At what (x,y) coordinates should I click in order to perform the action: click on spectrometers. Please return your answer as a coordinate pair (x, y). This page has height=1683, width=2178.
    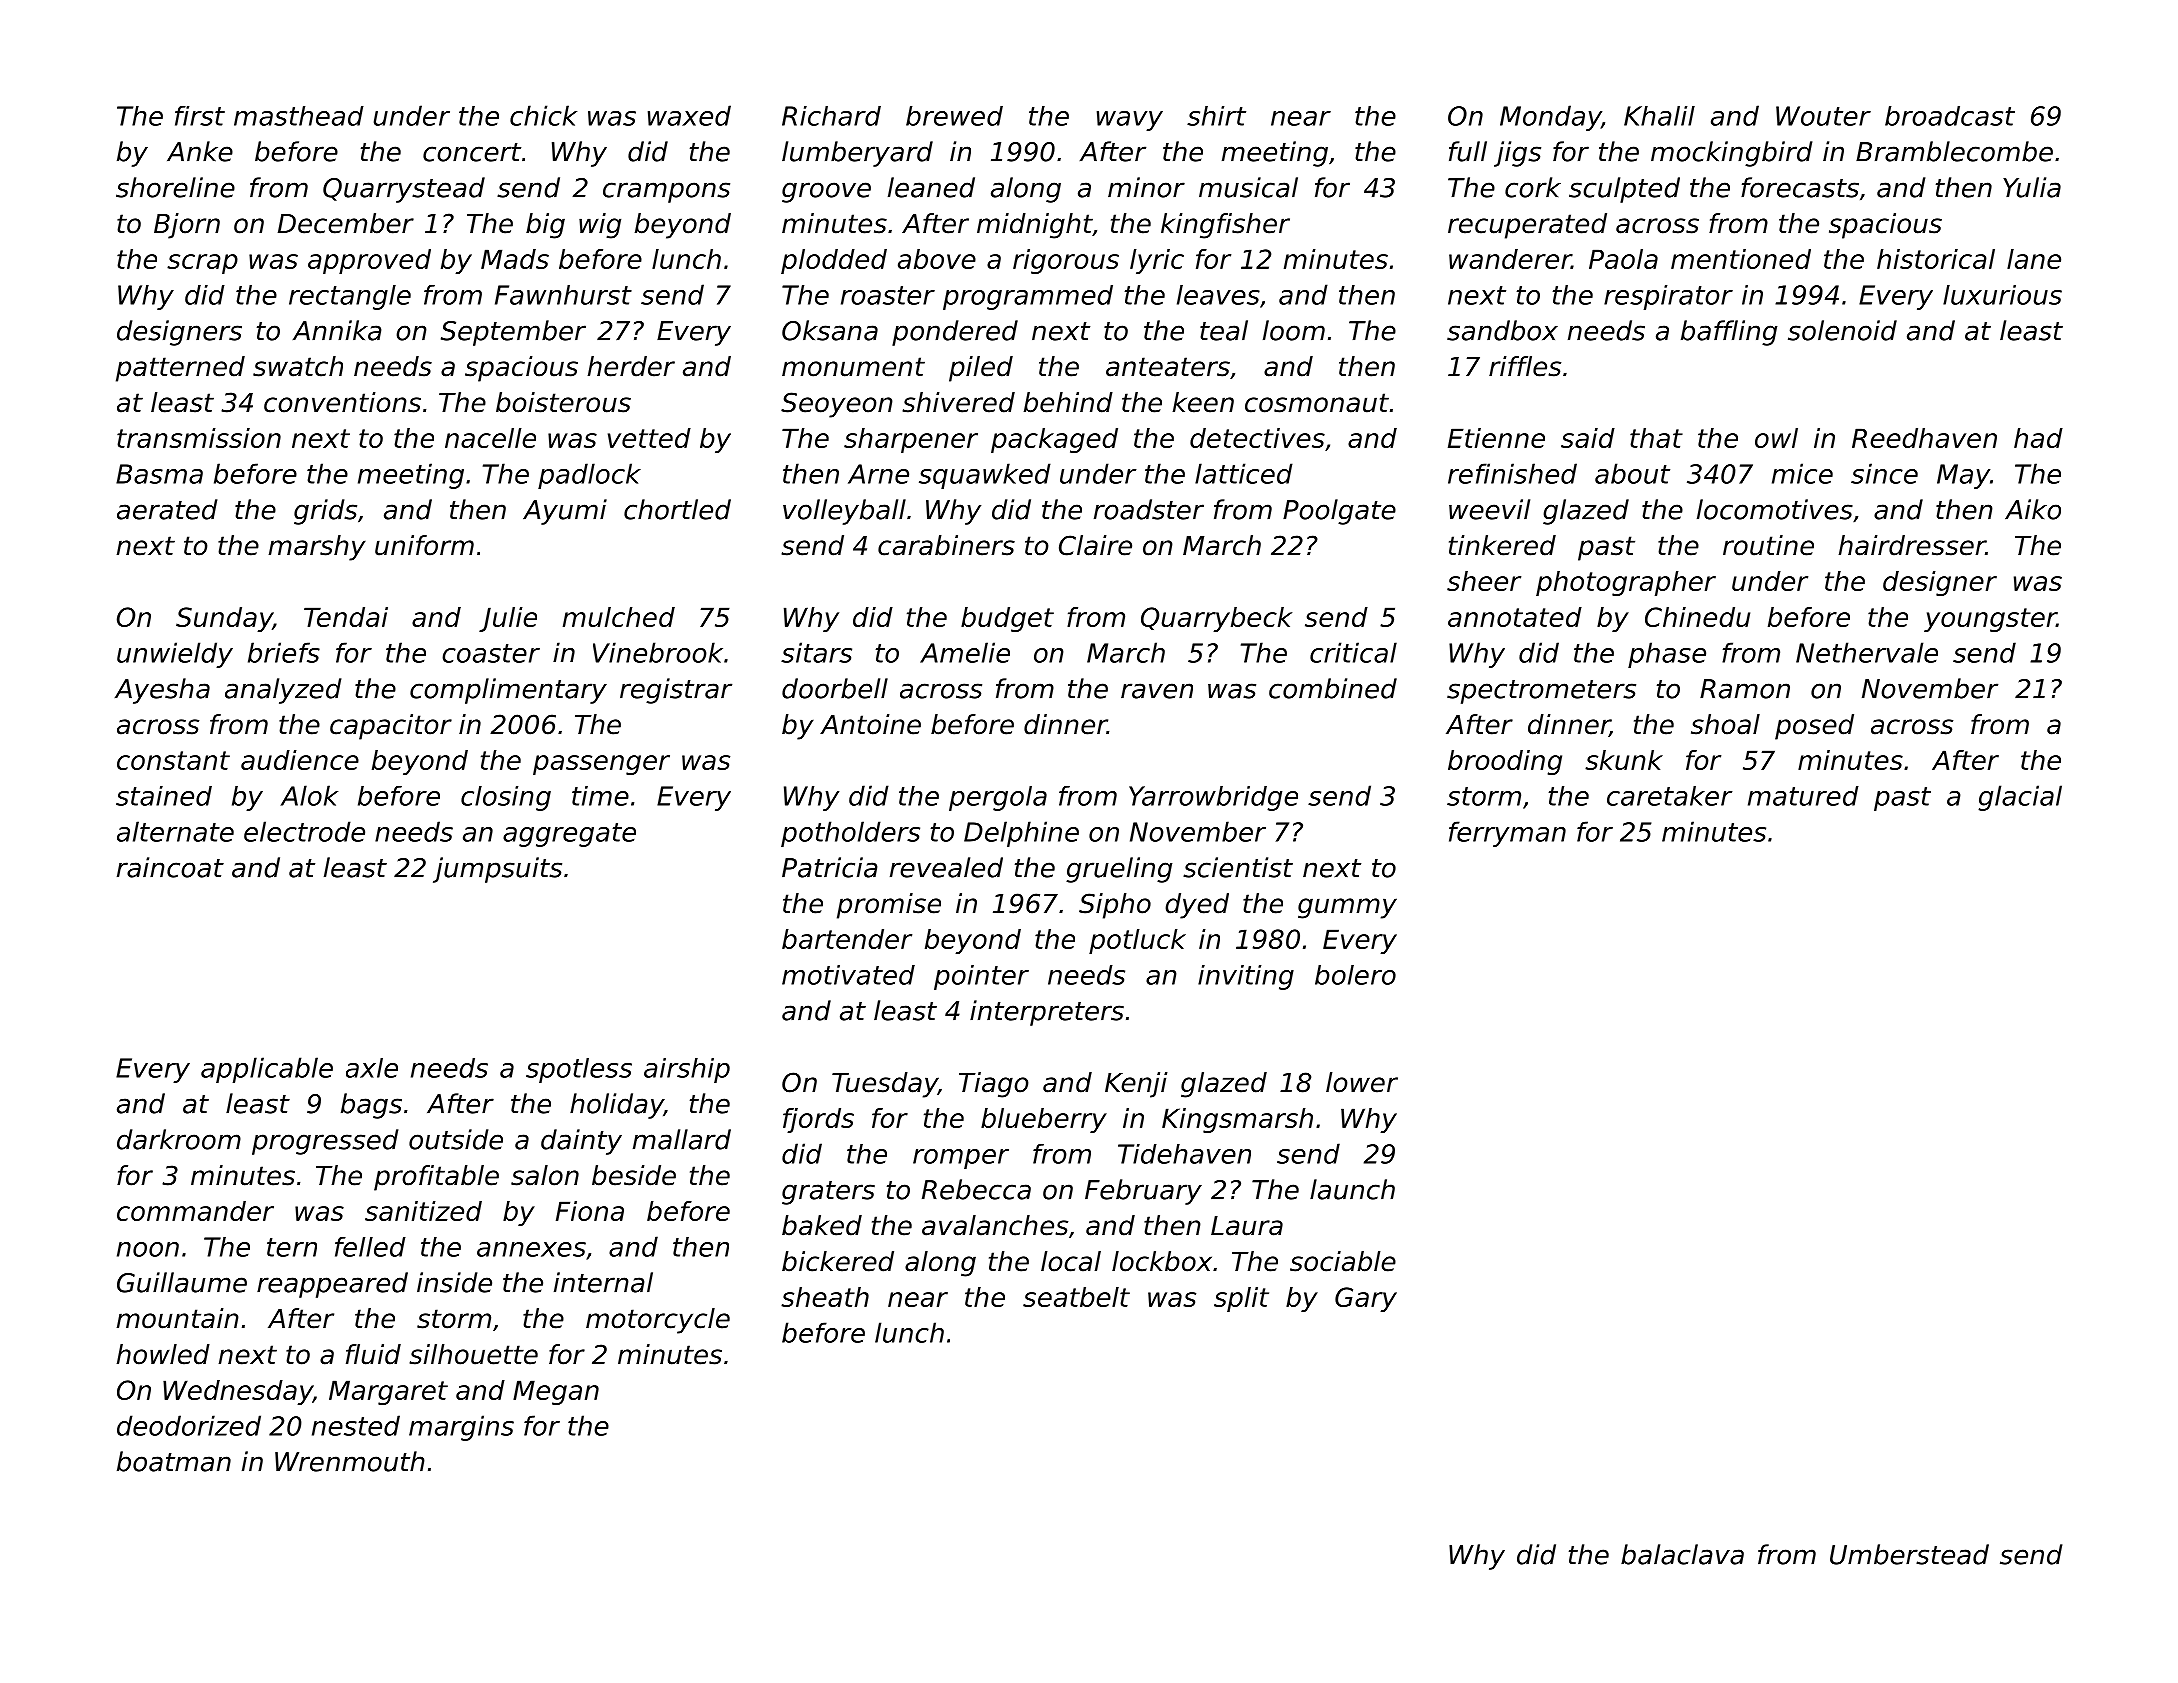
    Looking at the image, I should click on (1541, 692).
